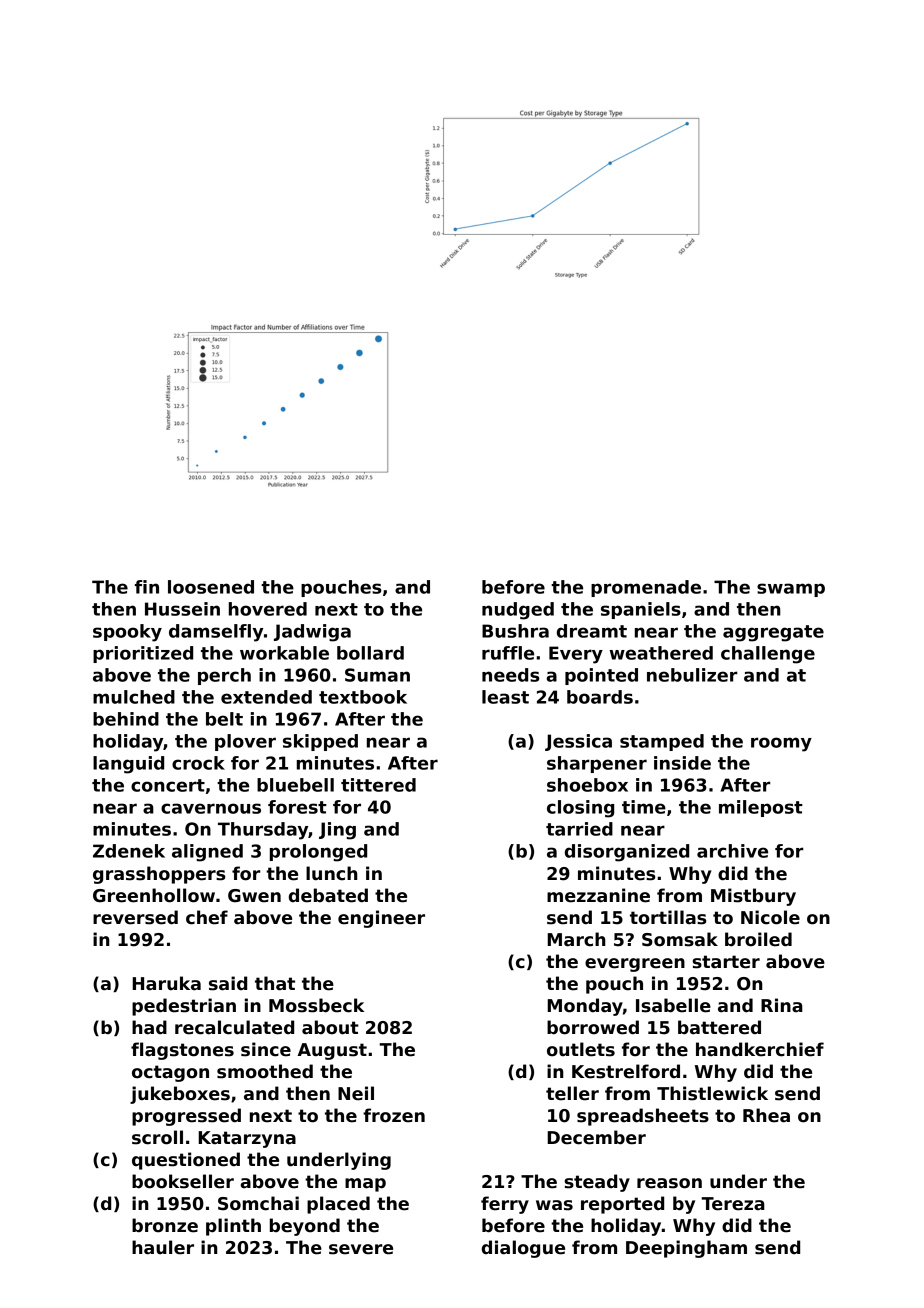  I want to click on bronze, so click(165, 1225).
